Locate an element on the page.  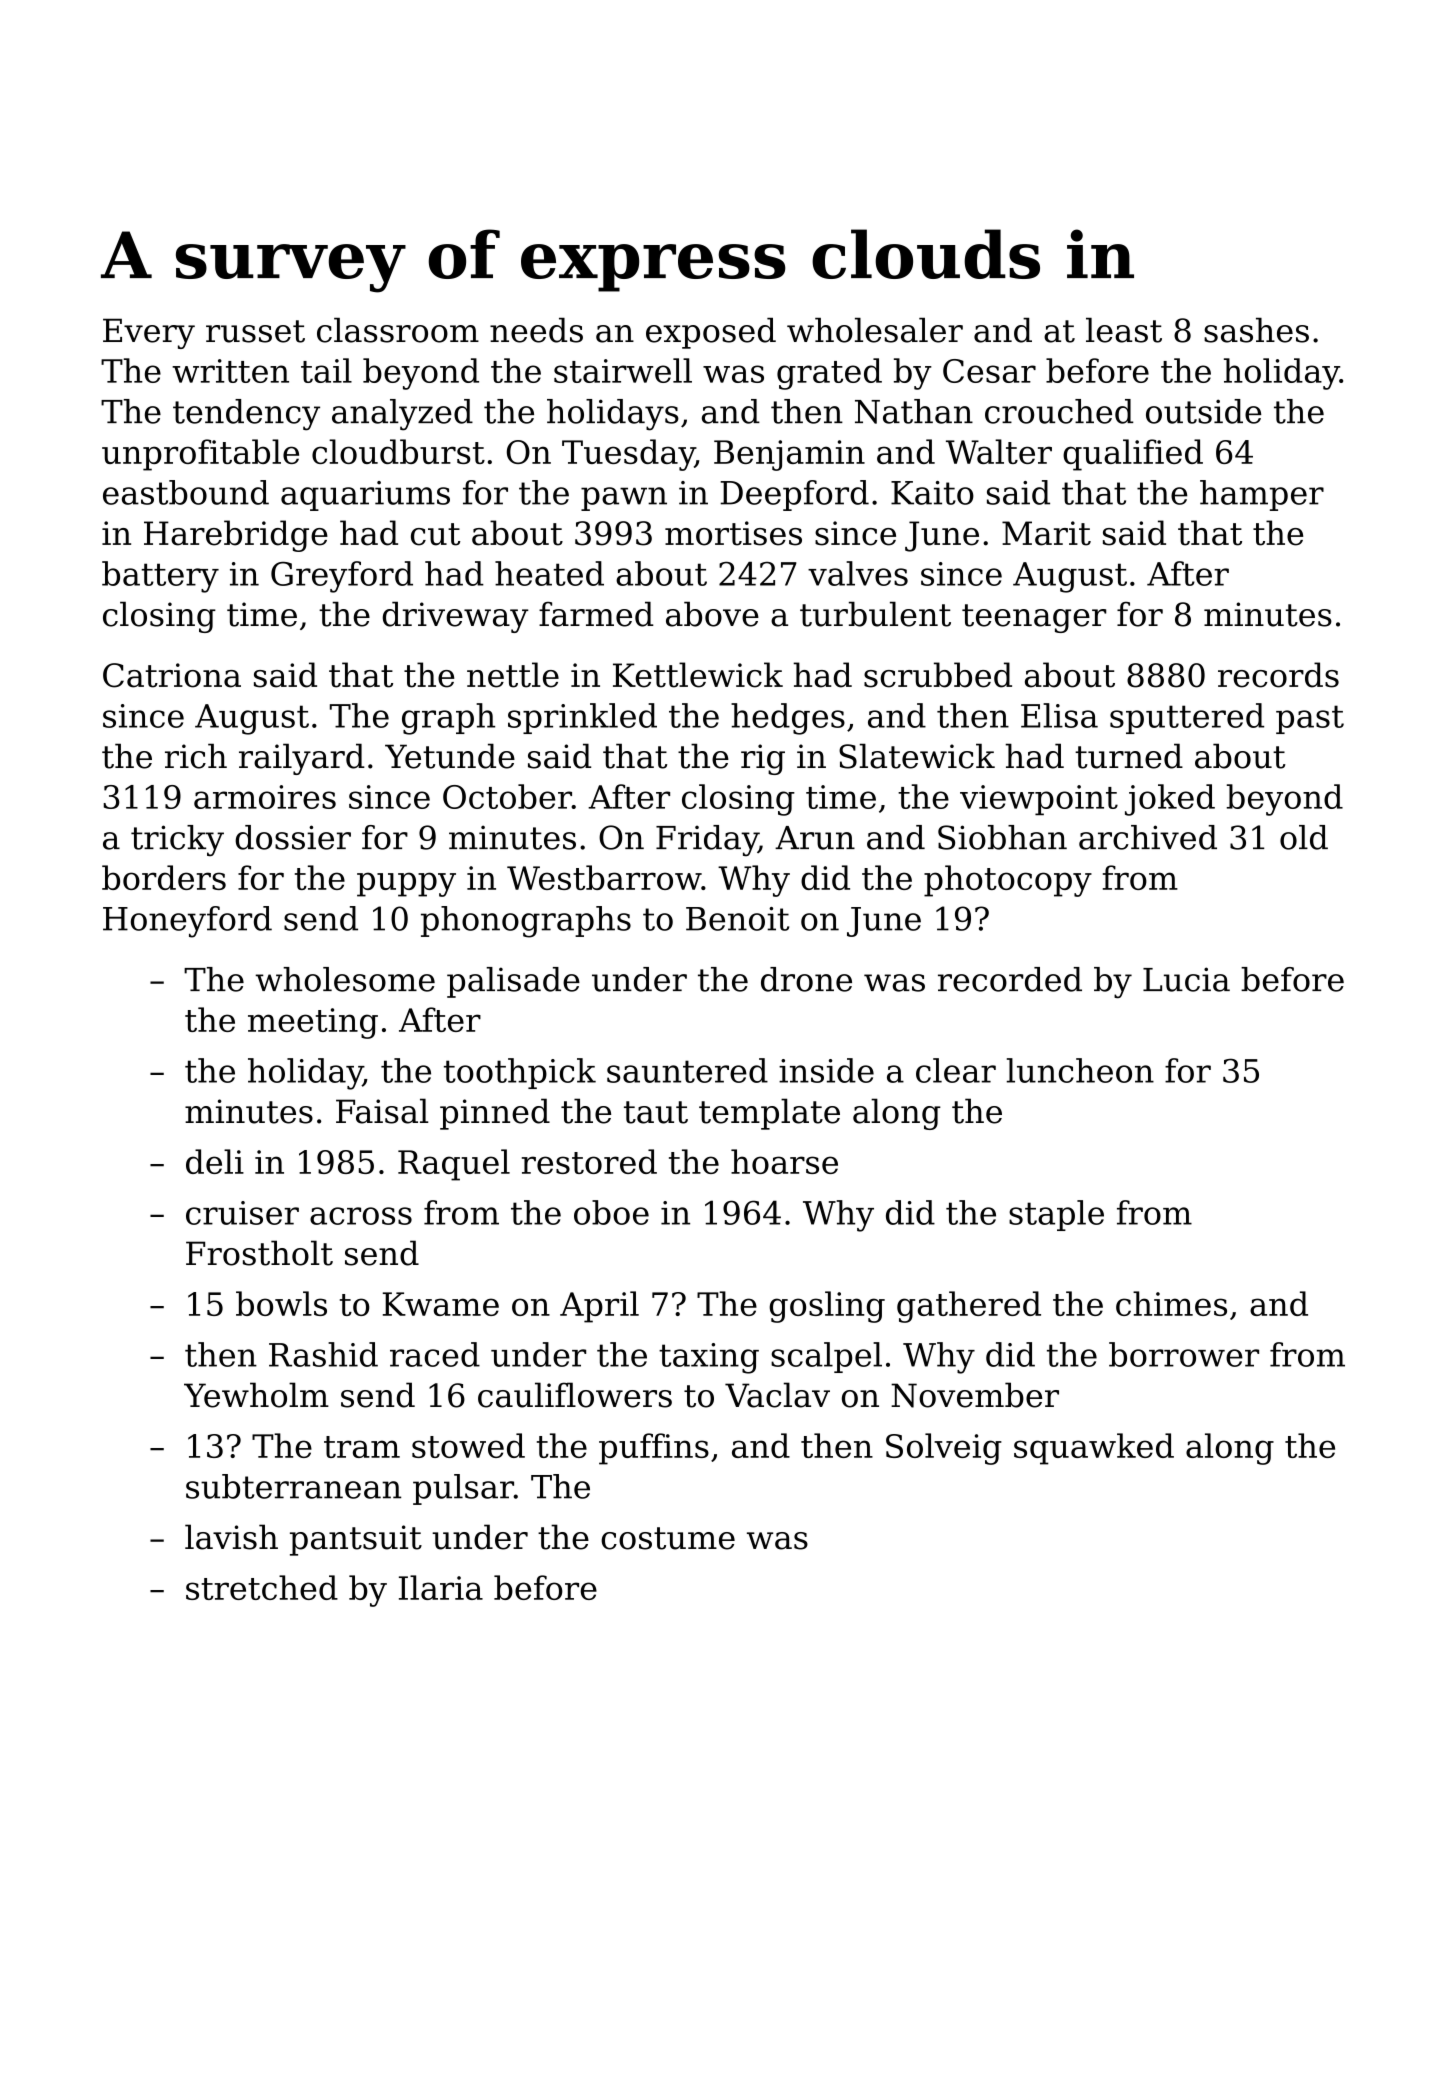
Catriona is located at coordinates (172, 675).
